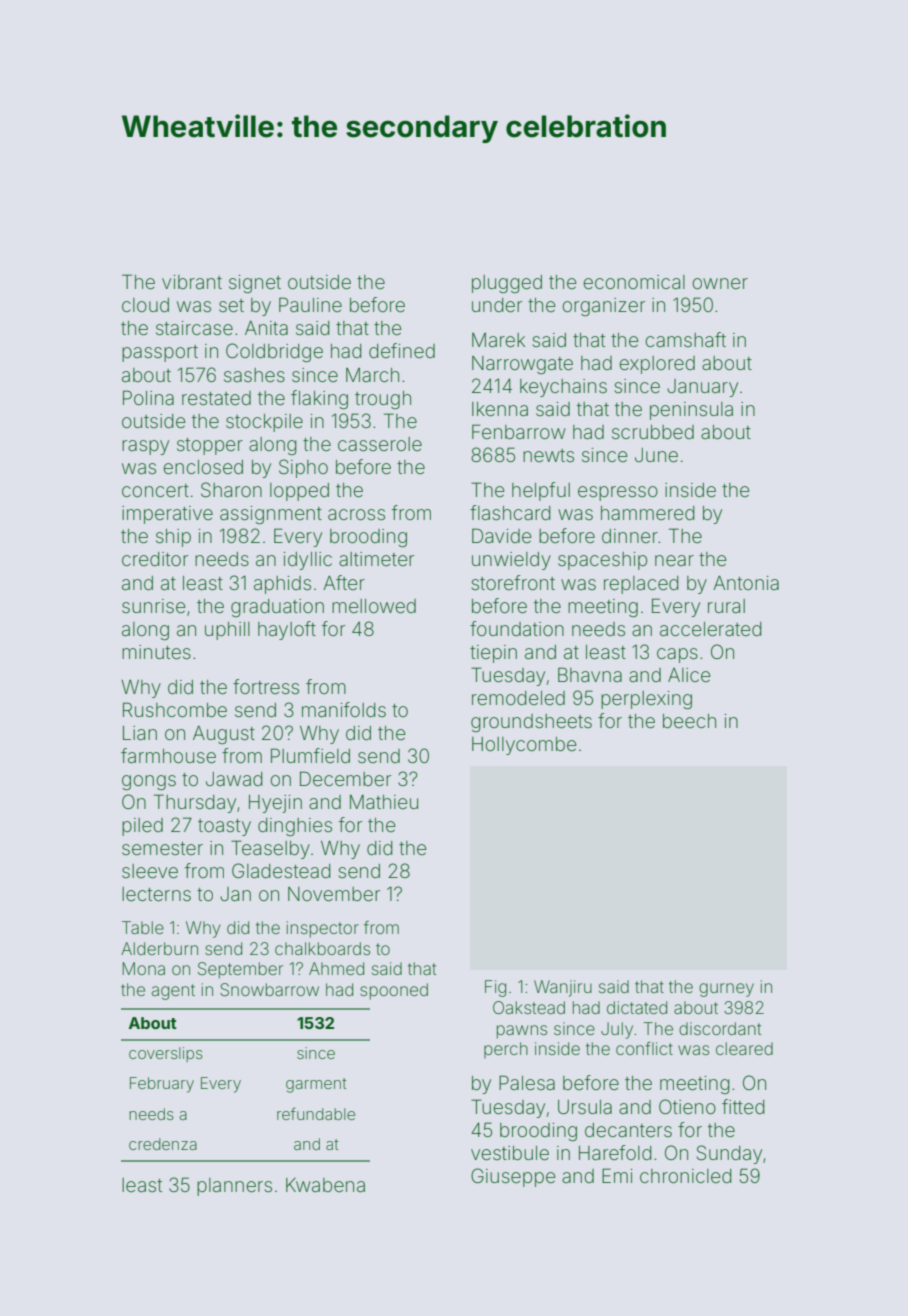 The width and height of the screenshot is (908, 1316). I want to click on mellowed, so click(374, 606).
